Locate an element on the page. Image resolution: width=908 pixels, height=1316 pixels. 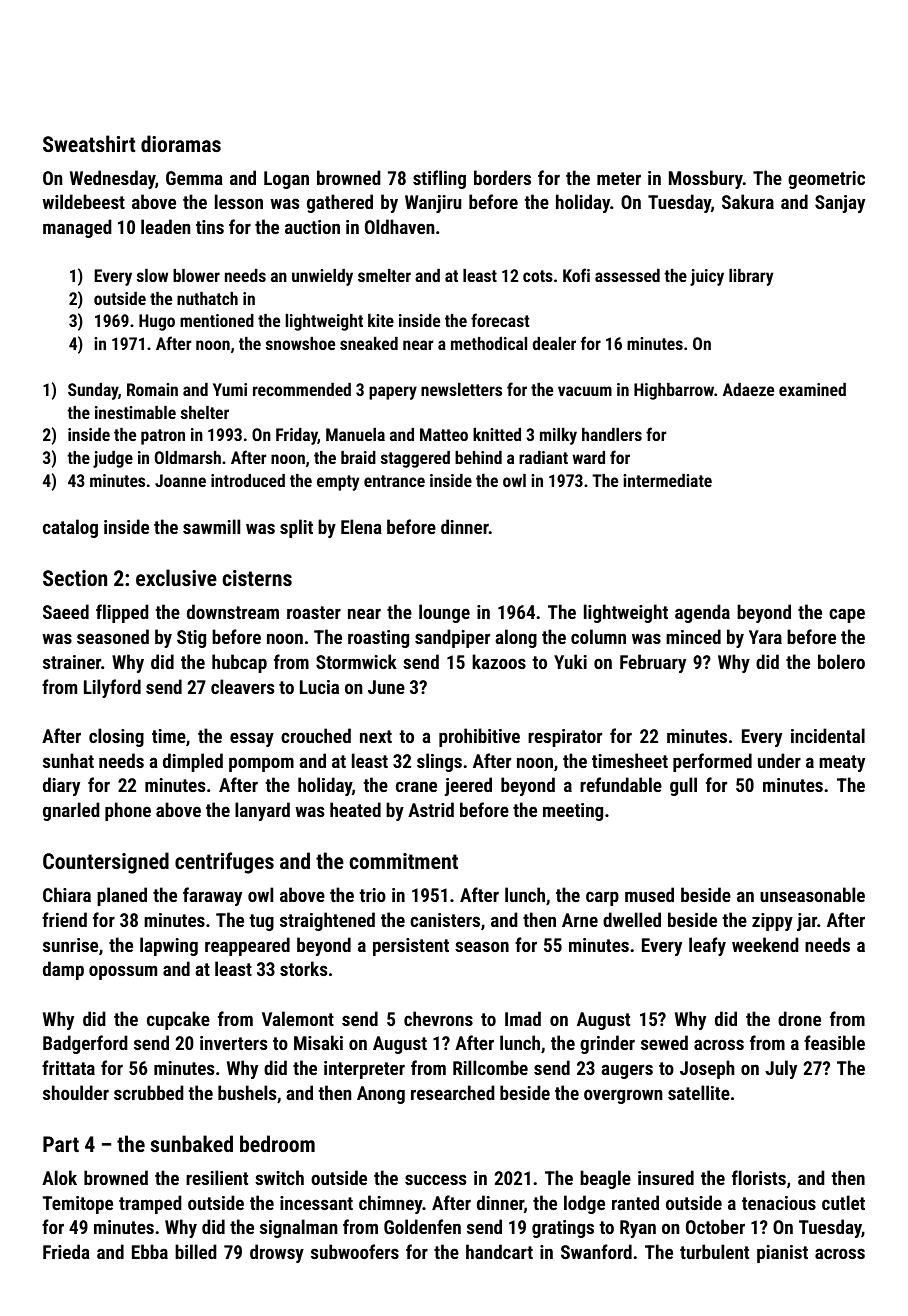
July is located at coordinates (781, 1069).
